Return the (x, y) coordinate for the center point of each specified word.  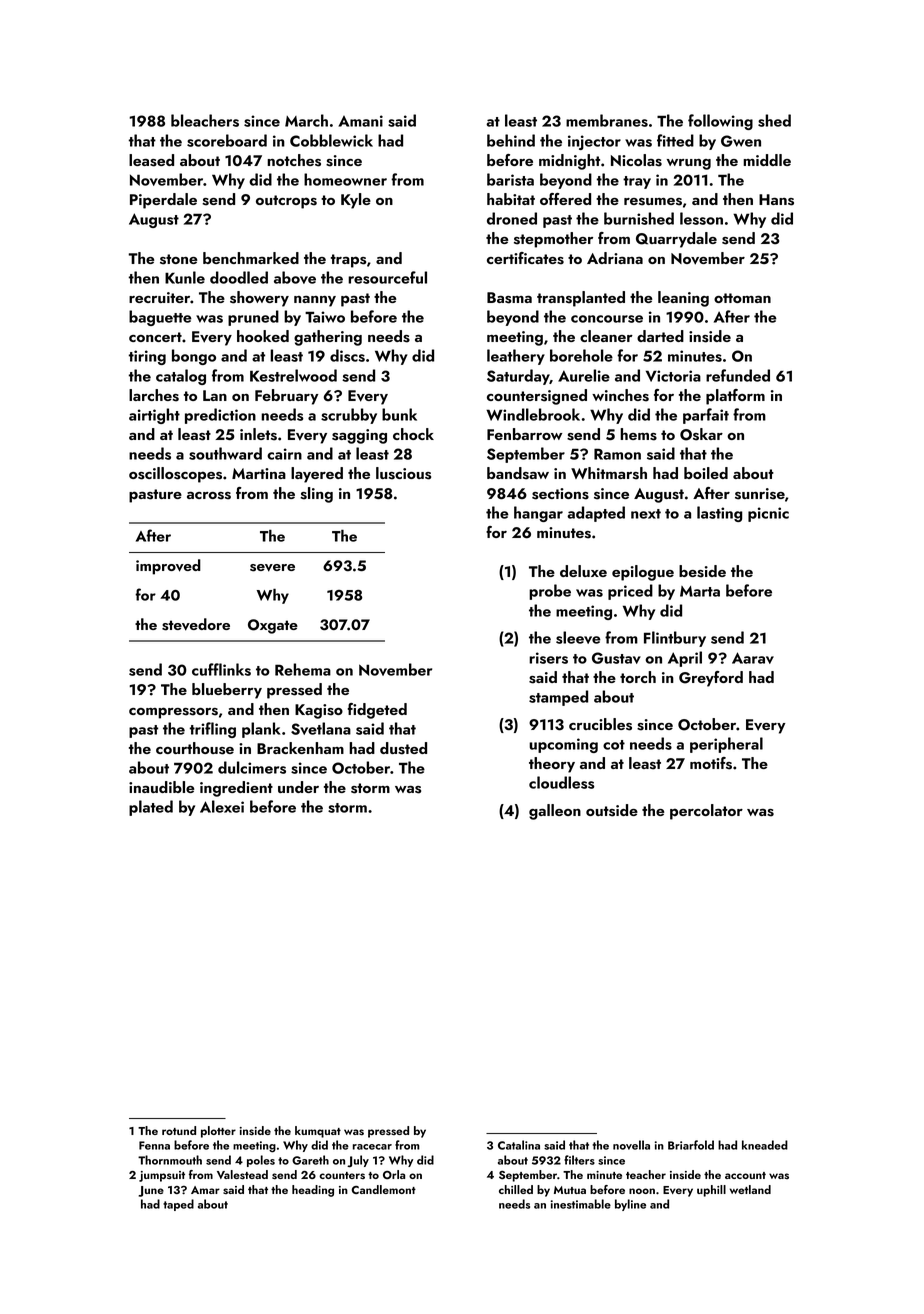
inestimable (581, 1204)
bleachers (205, 120)
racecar (372, 1147)
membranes (607, 120)
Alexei (222, 806)
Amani (360, 121)
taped (178, 1205)
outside (612, 810)
